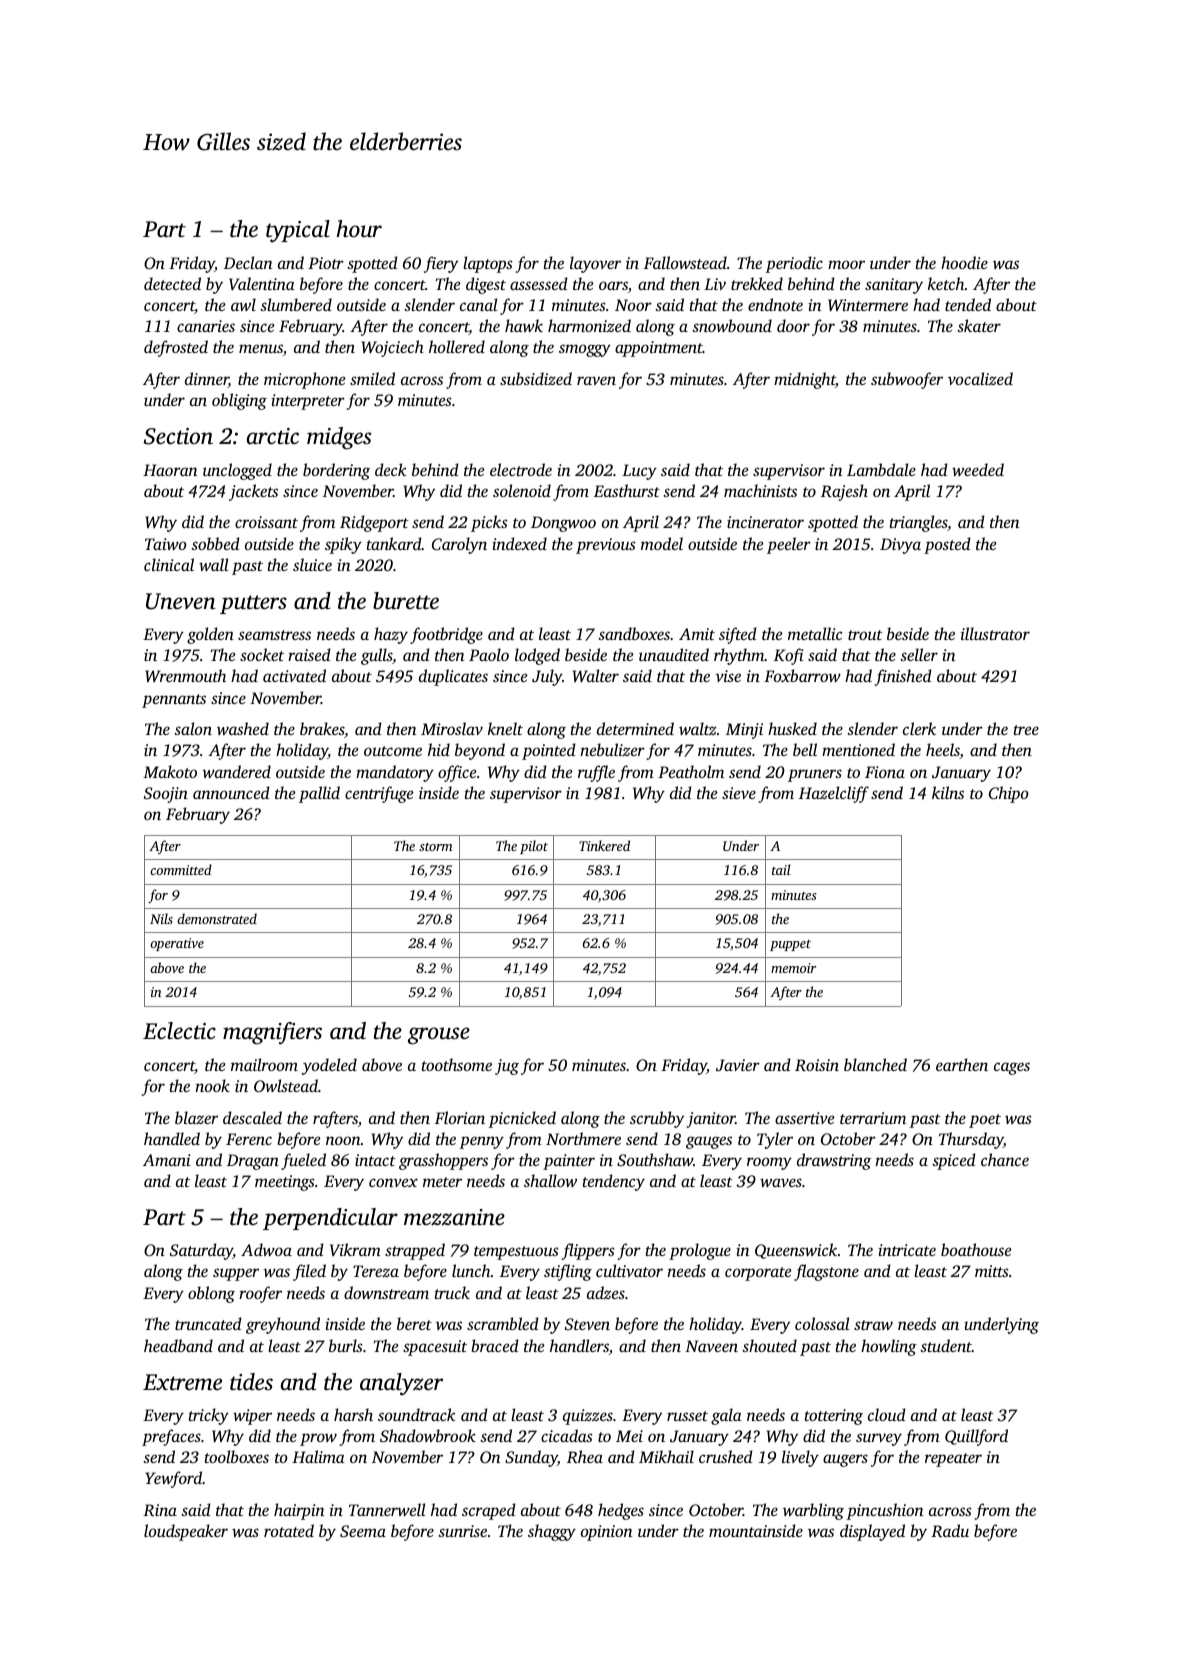  Describe the element at coordinates (386, 1292) in the page. I see `downstream` at that location.
